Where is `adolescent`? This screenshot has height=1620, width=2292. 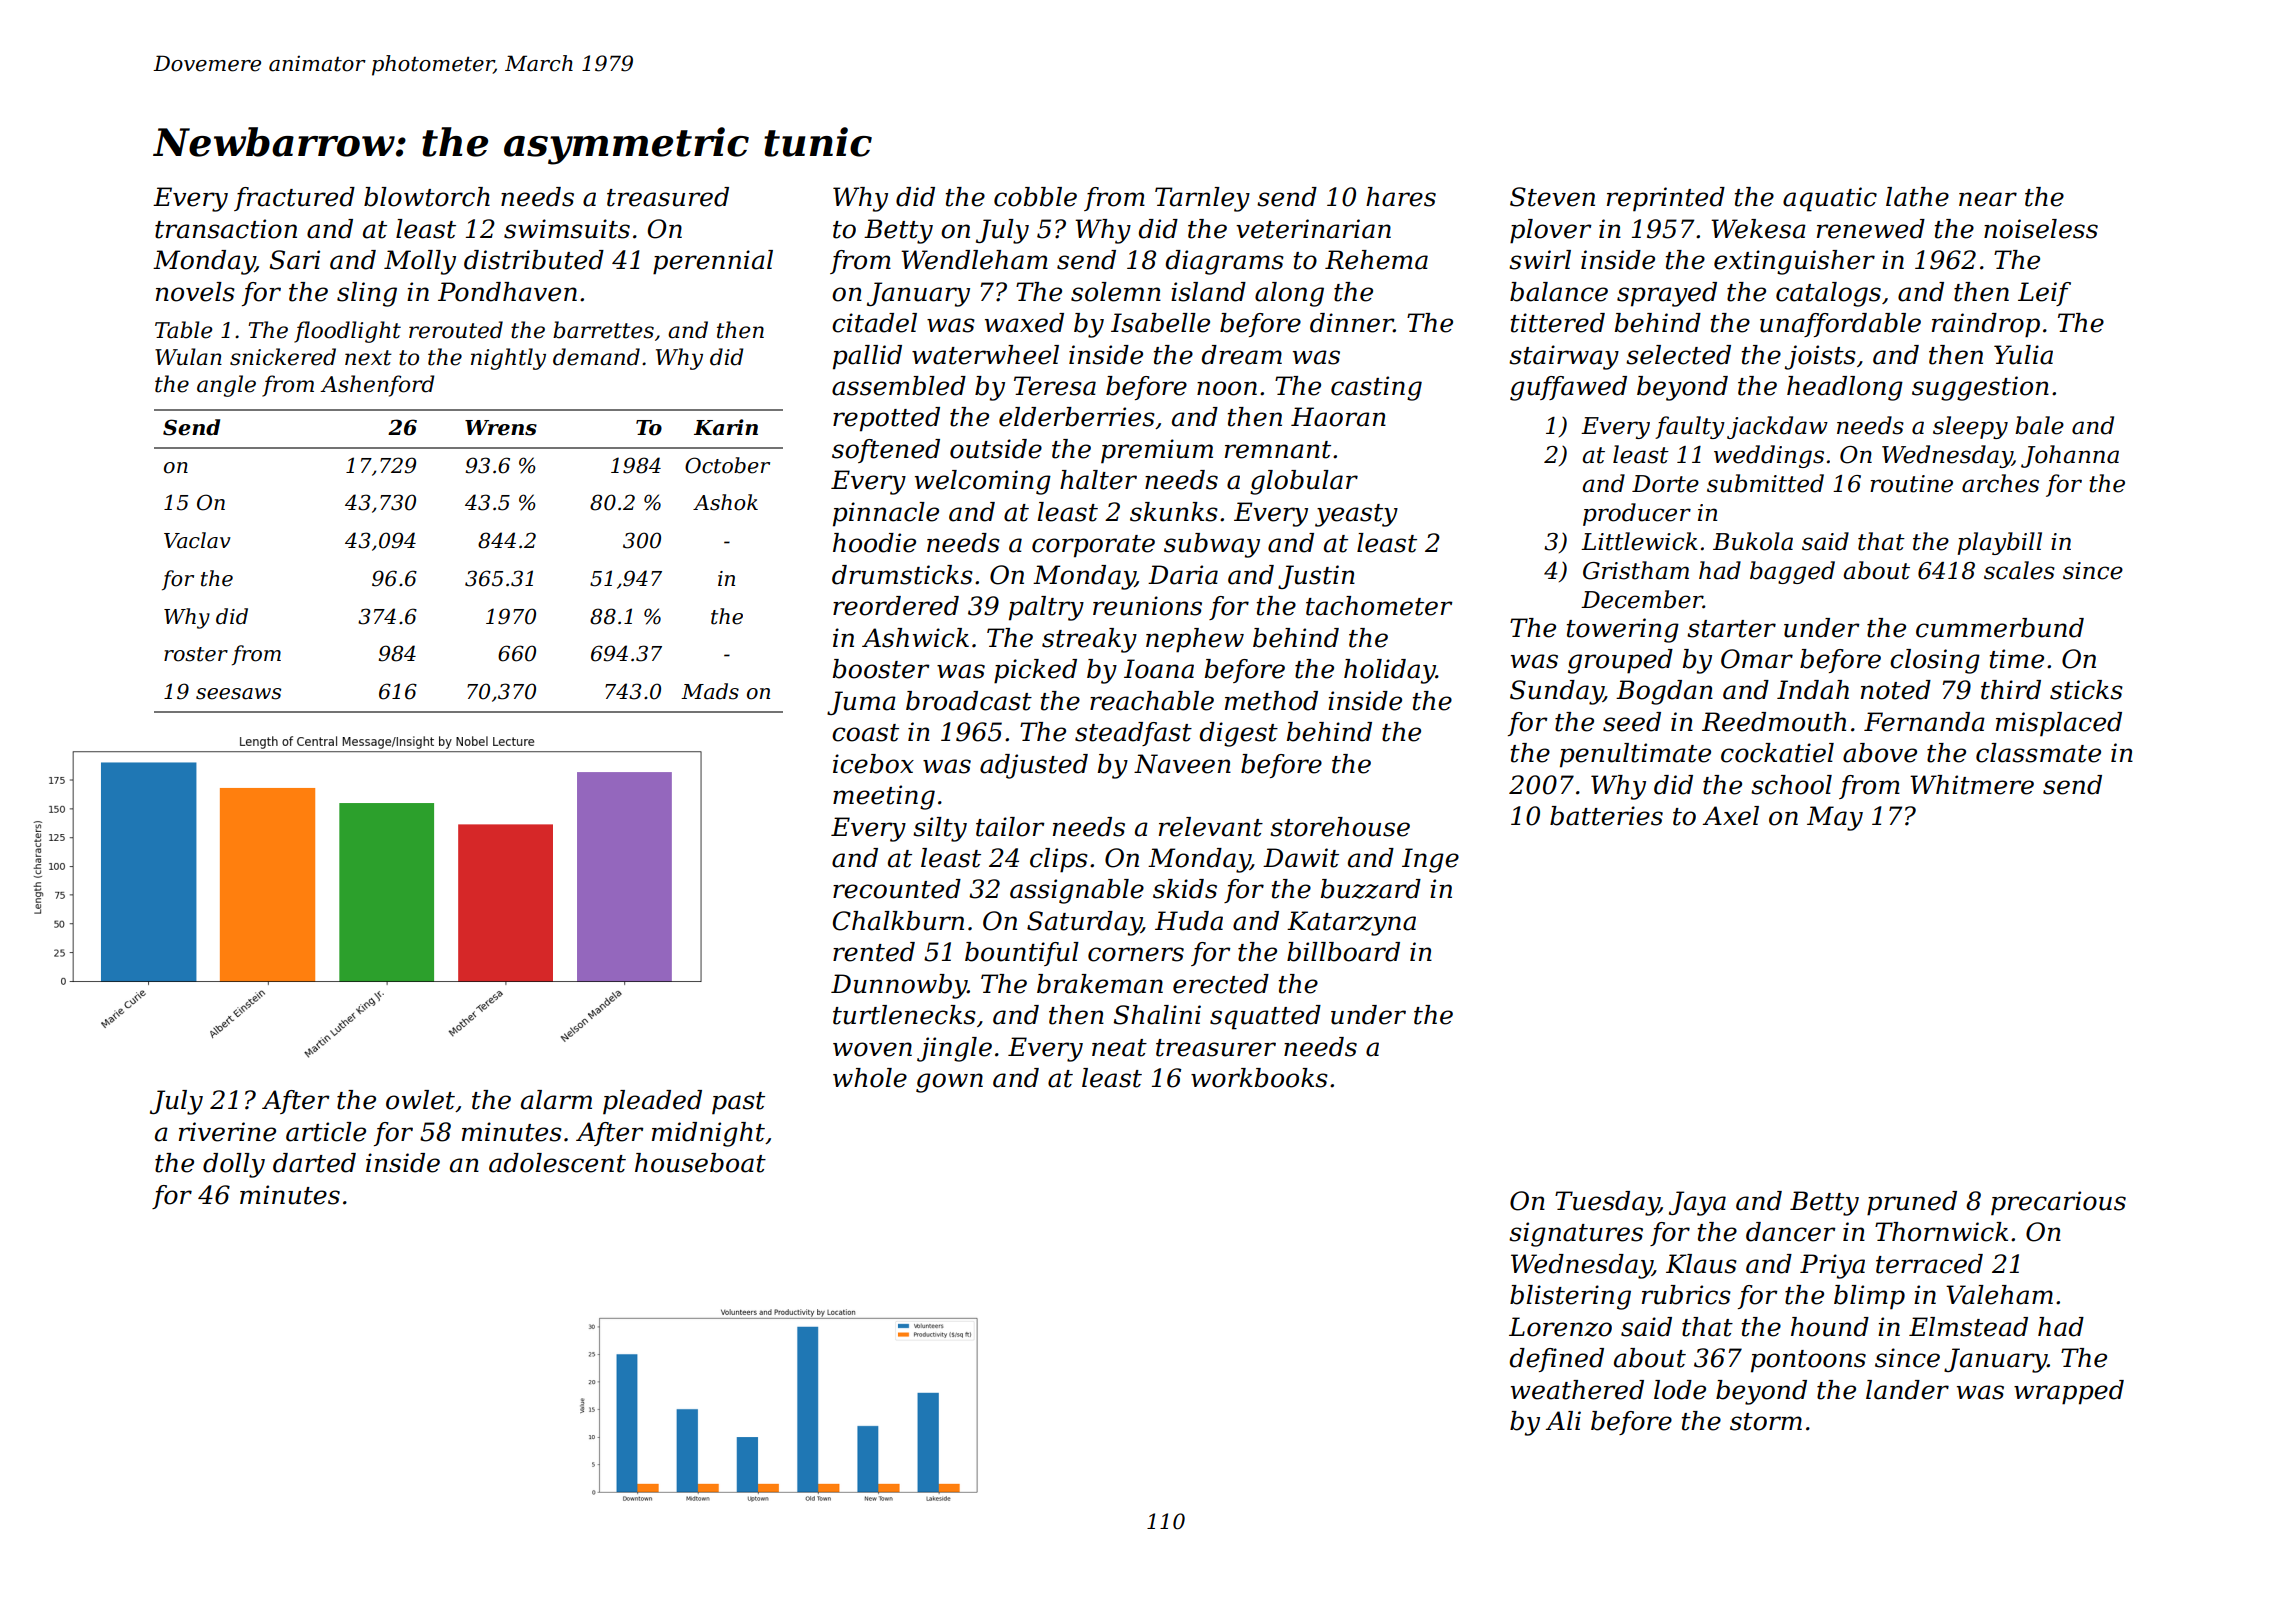 adolescent is located at coordinates (557, 1163).
